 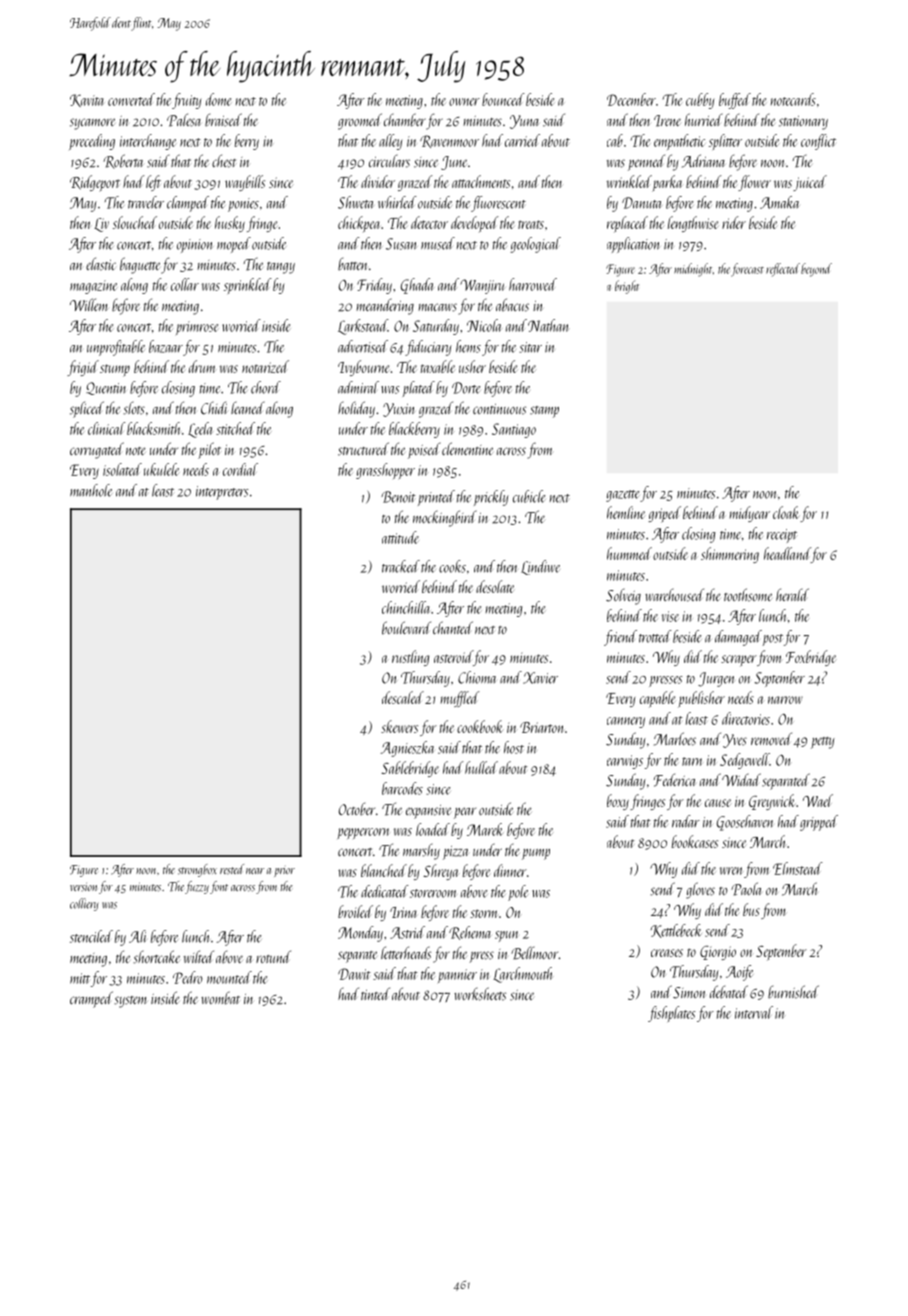 What do you see at coordinates (429, 222) in the page?
I see `detector` at bounding box center [429, 222].
